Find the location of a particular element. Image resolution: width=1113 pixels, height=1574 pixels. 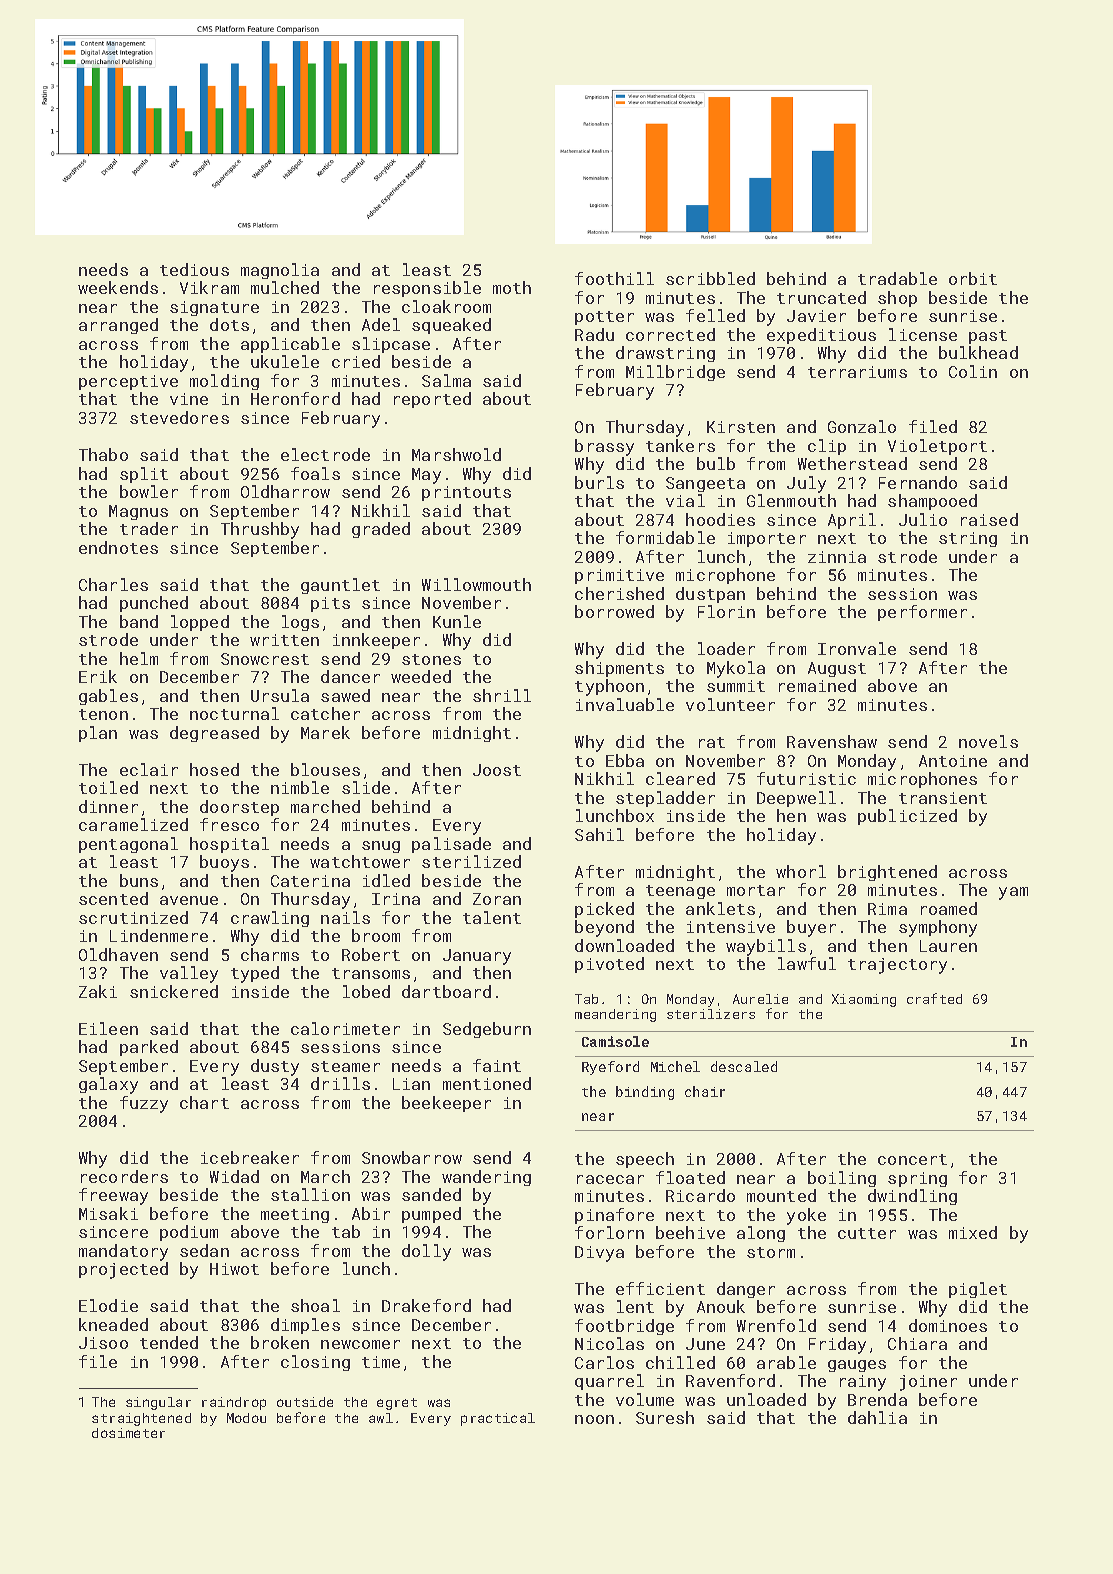

concert is located at coordinates (912, 1159).
